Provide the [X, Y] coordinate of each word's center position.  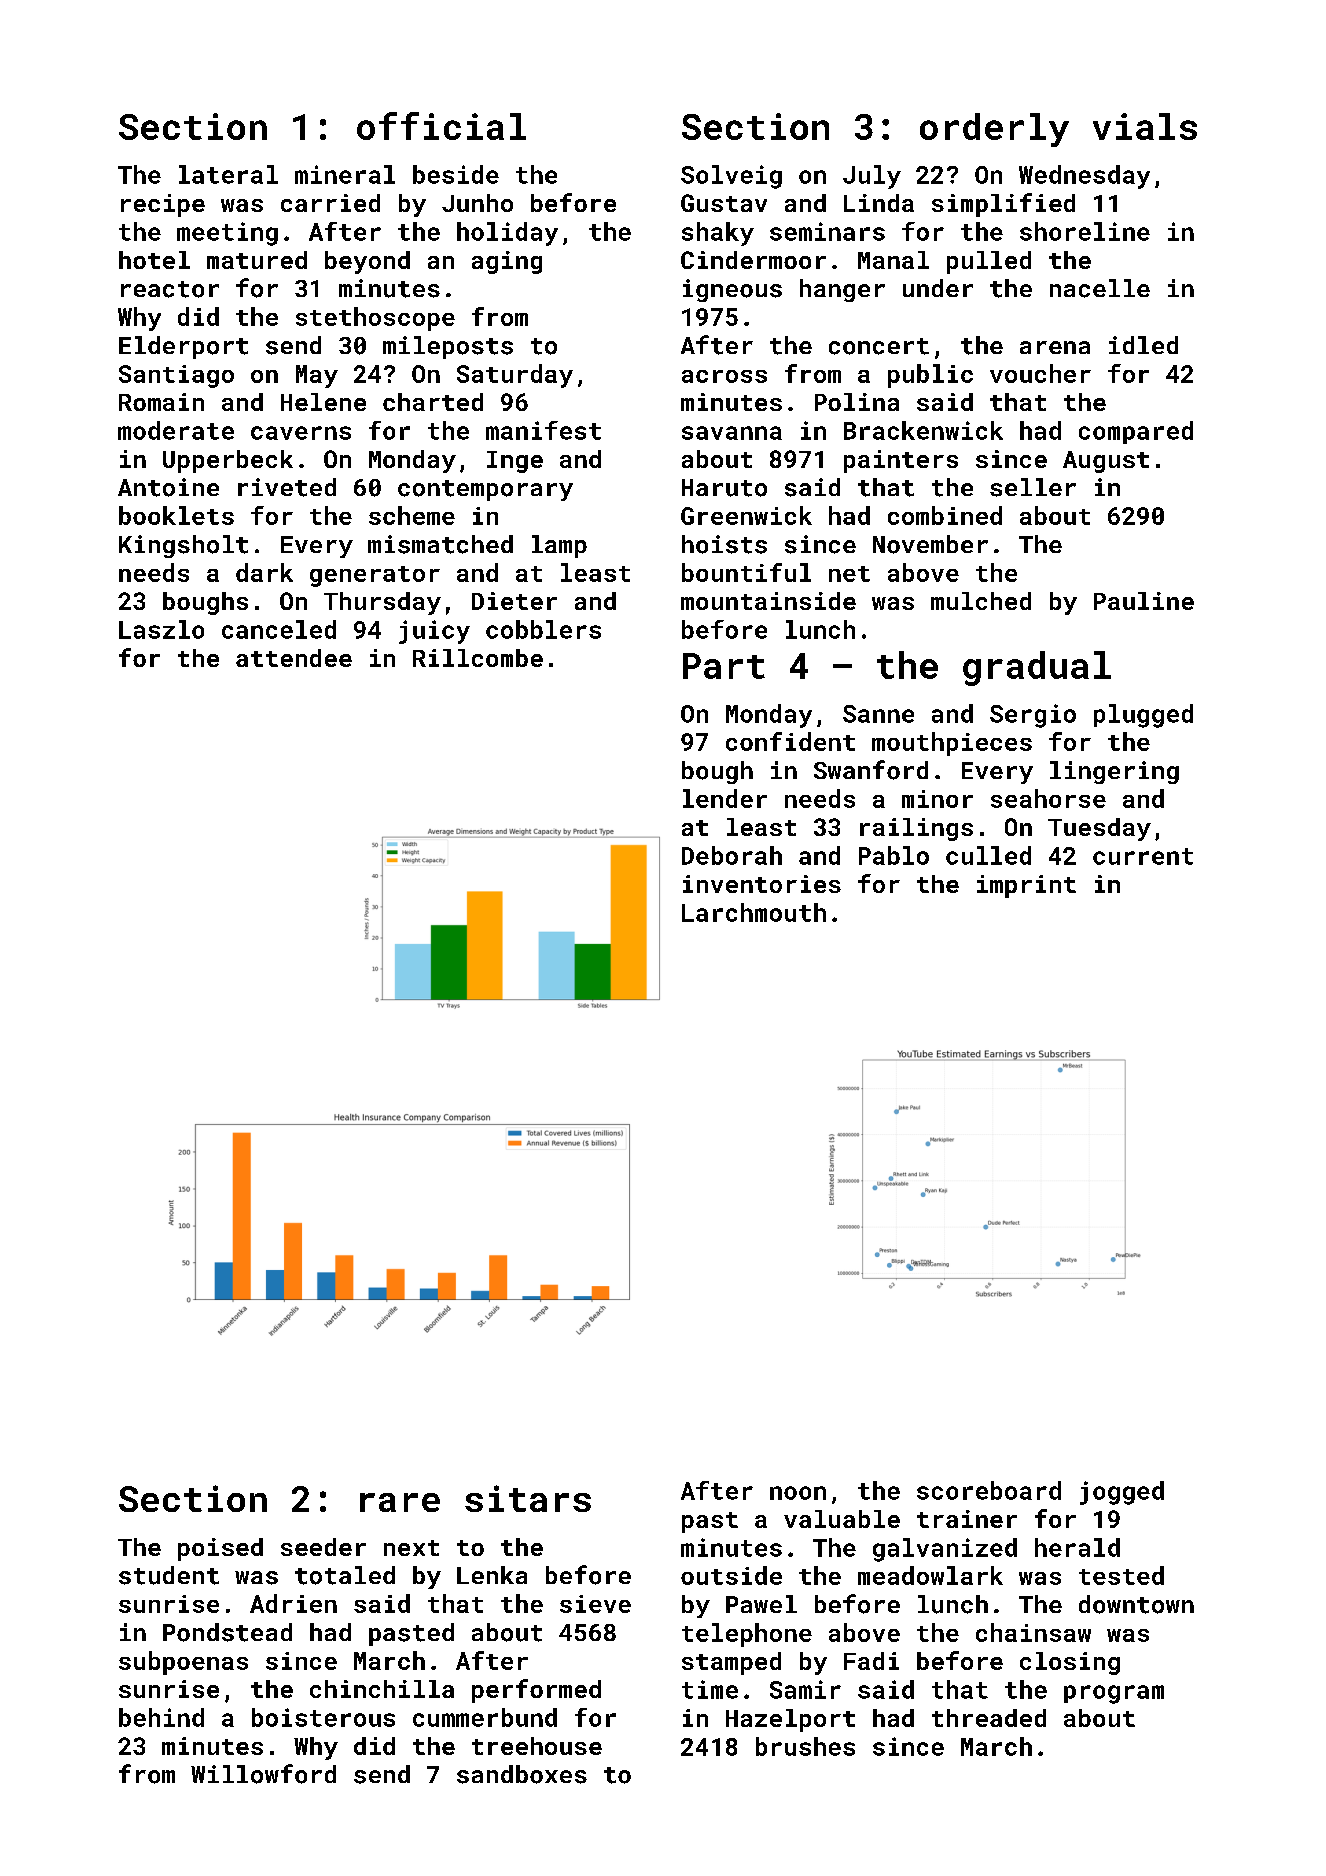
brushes [805, 1746]
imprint [1026, 886]
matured [257, 260]
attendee [294, 658]
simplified [1003, 205]
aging [507, 262]
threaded [989, 1718]
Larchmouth [754, 912]
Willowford [263, 1774]
